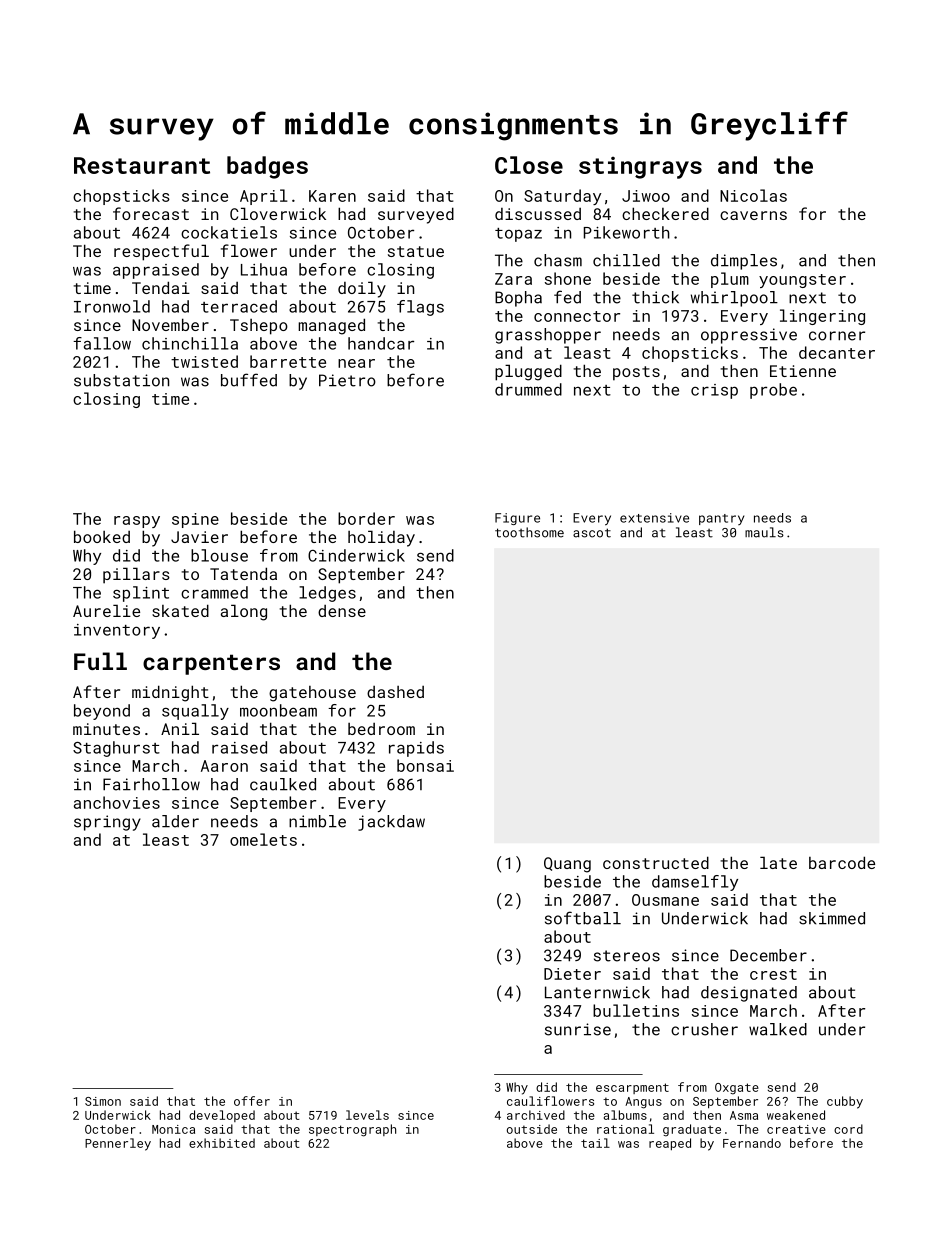 The image size is (952, 1233). What do you see at coordinates (583, 918) in the document?
I see `softball` at bounding box center [583, 918].
